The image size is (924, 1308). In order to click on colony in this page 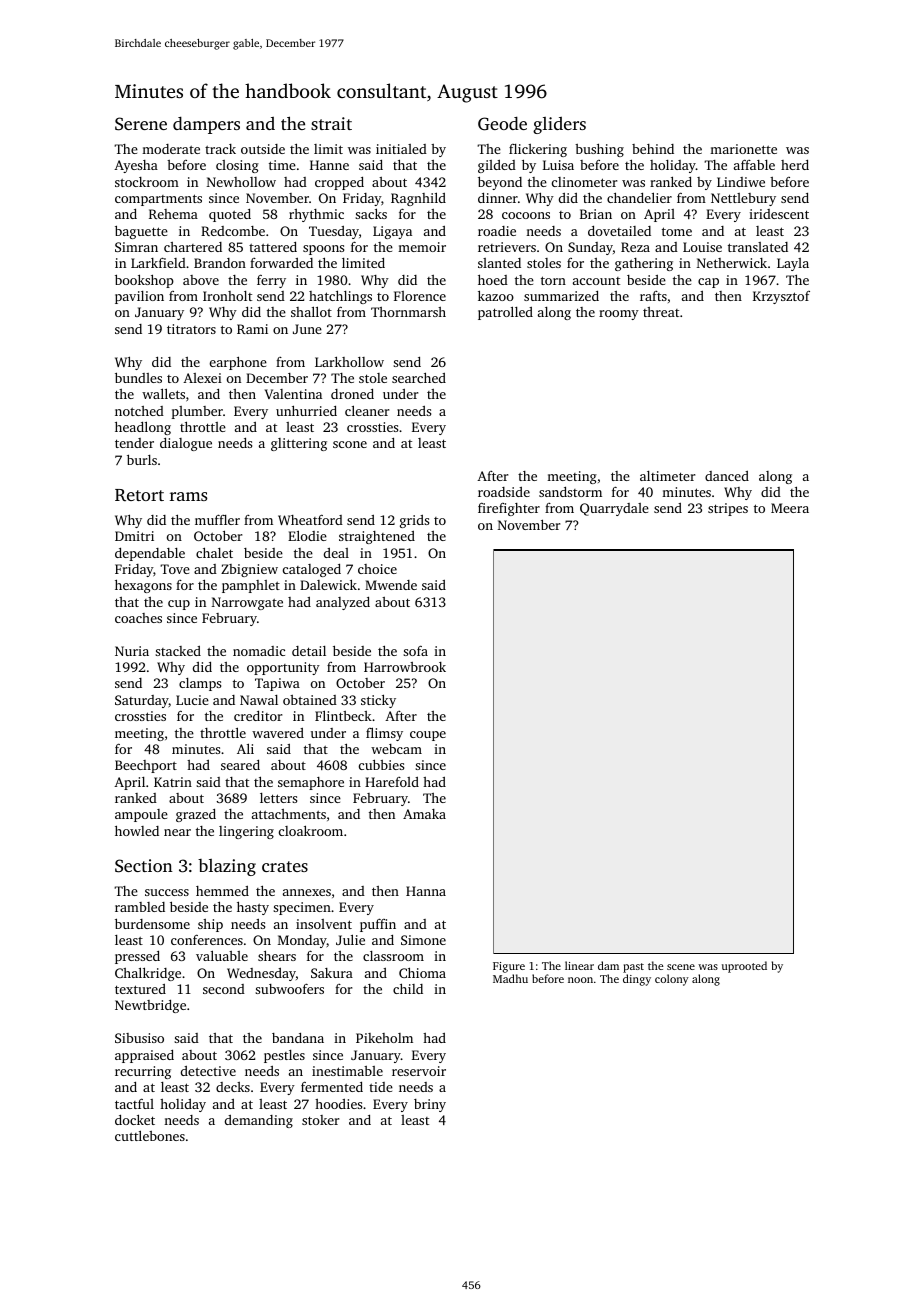, I will do `click(672, 980)`.
